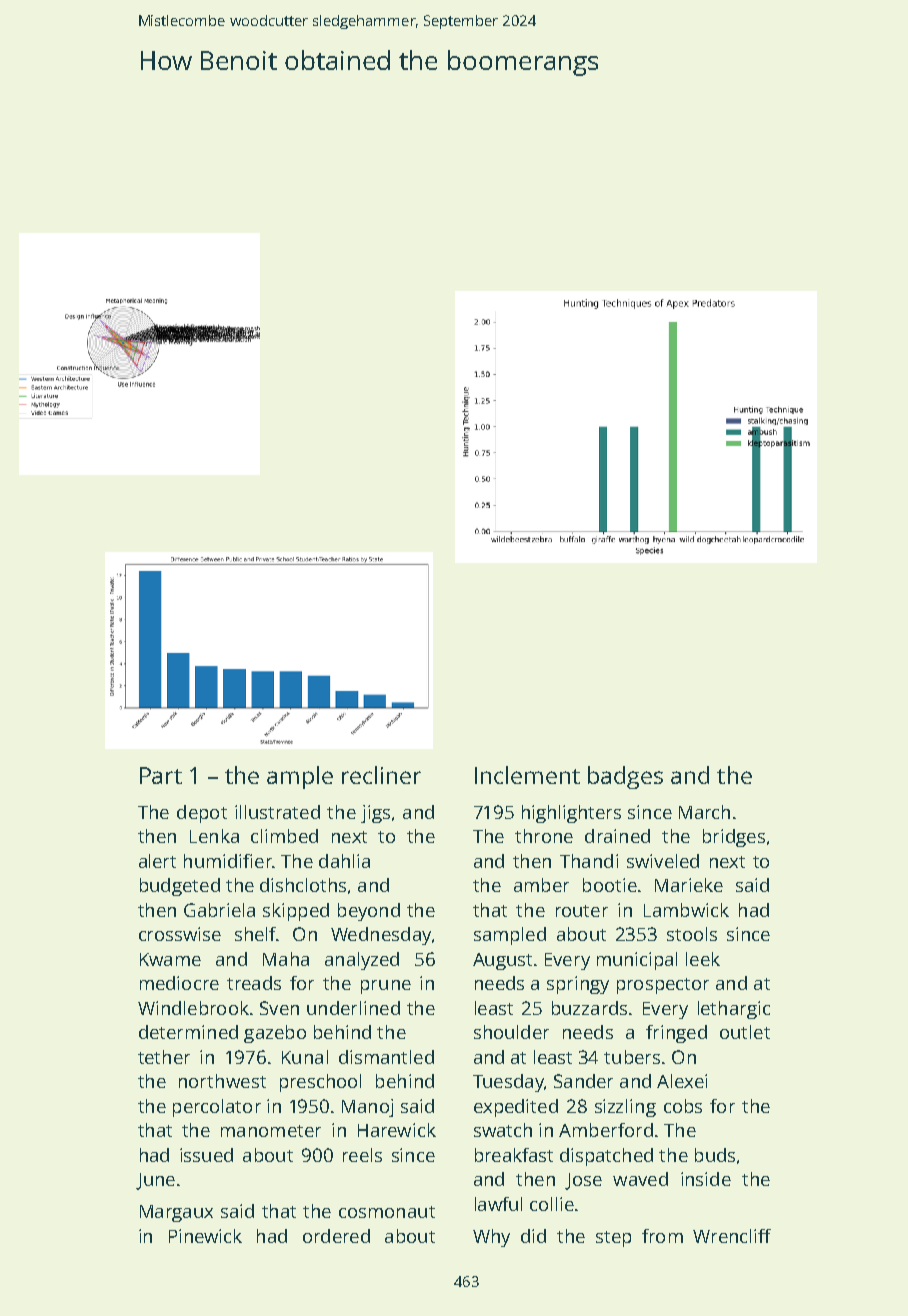 The image size is (908, 1316). I want to click on Pinewick, so click(205, 1236).
